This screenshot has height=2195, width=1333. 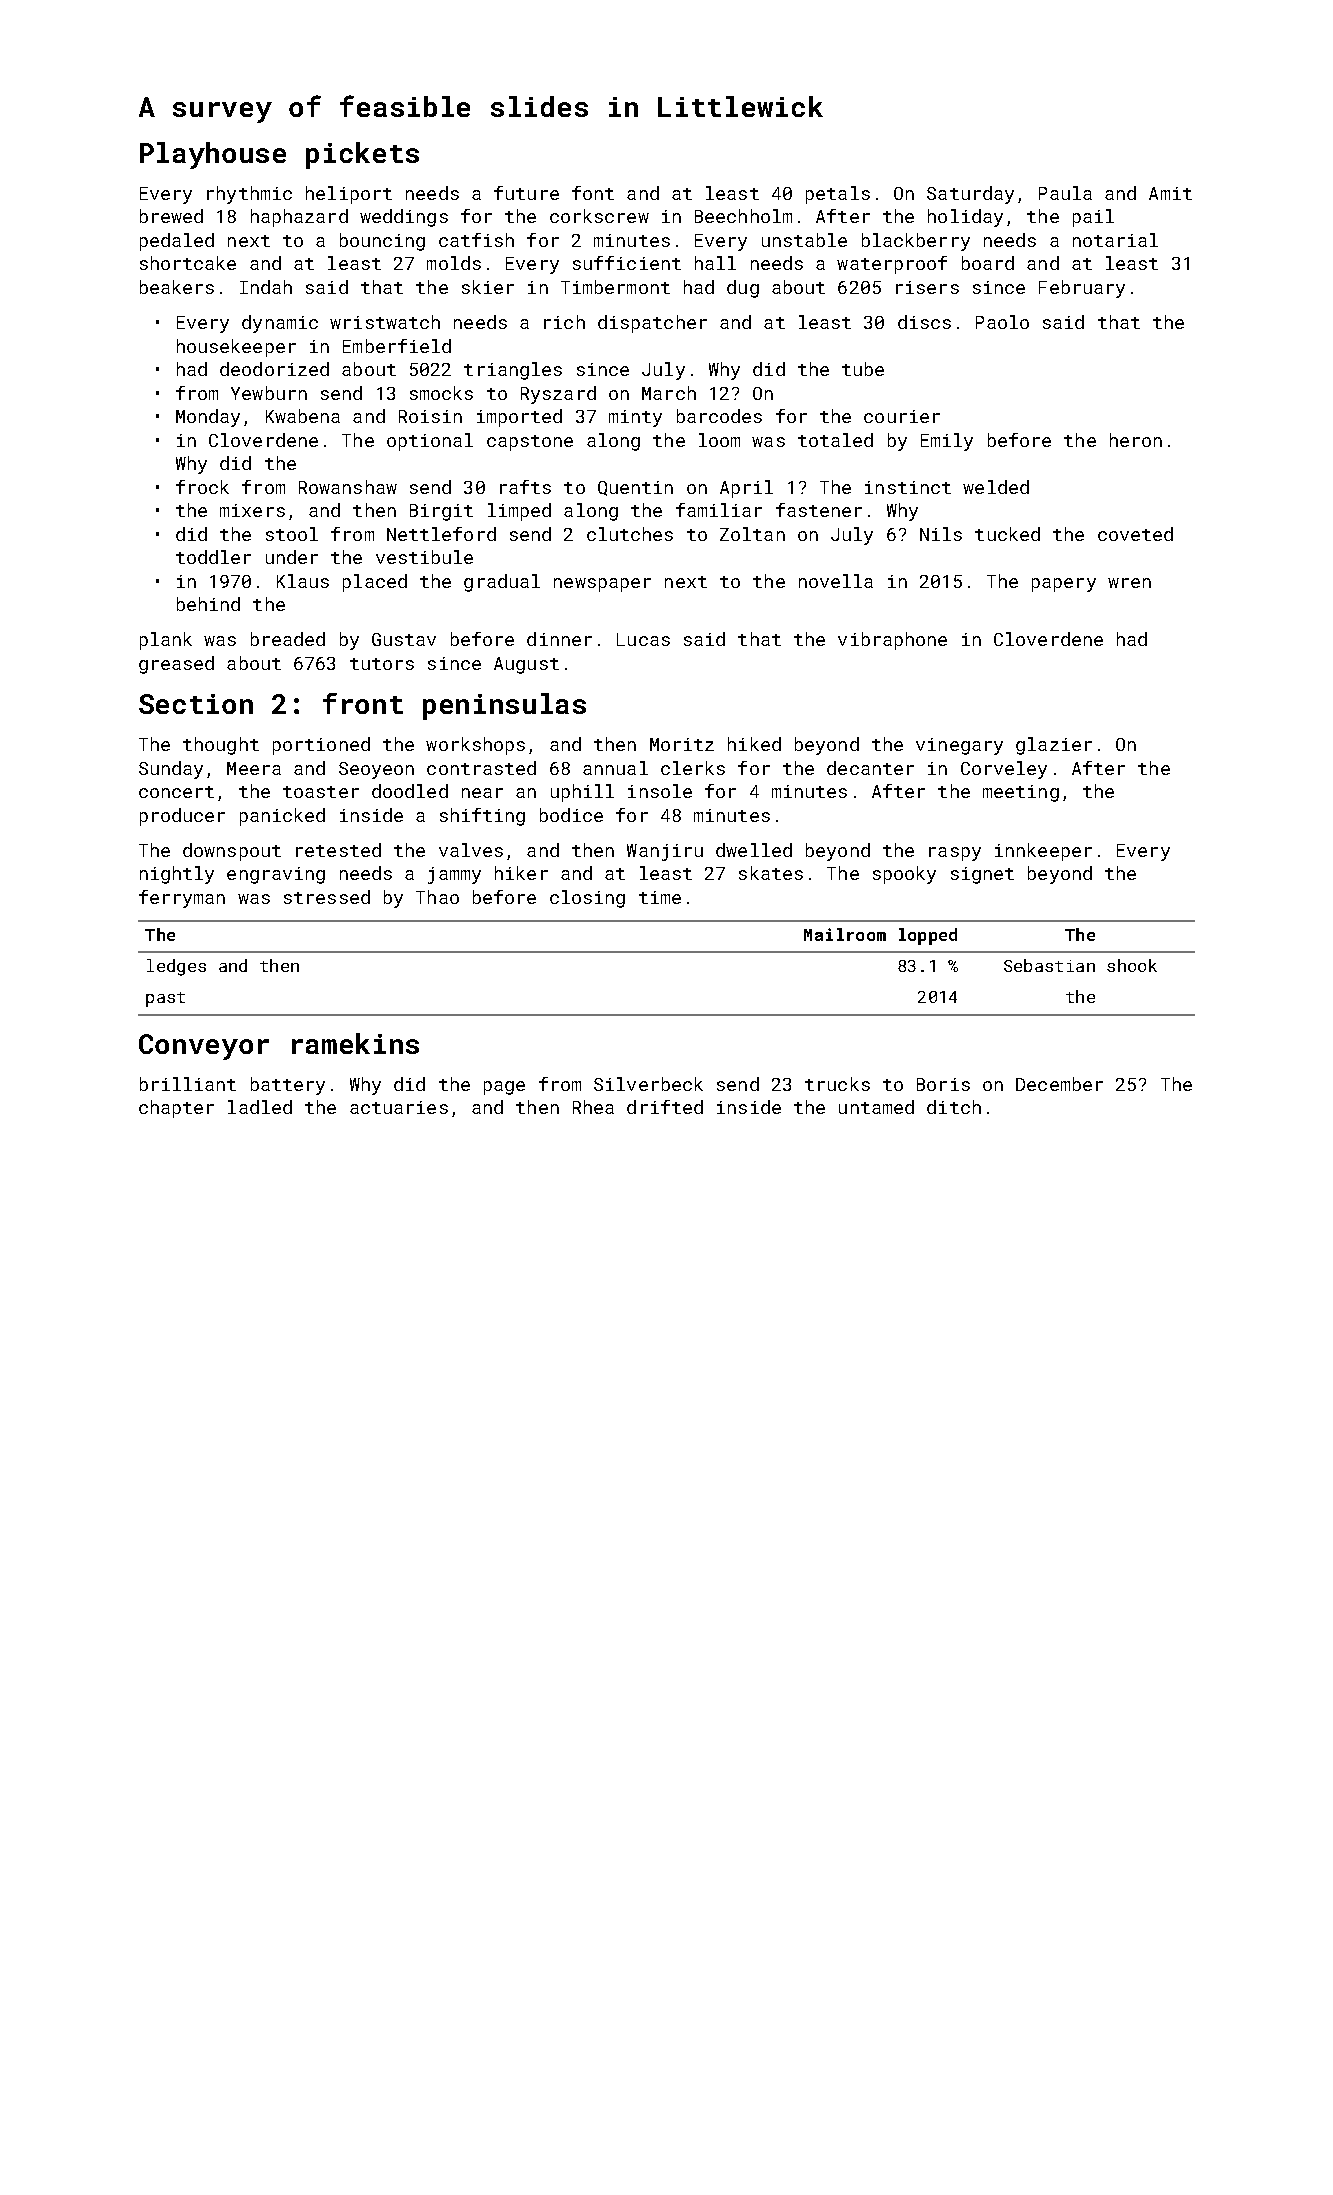 I want to click on Amit, so click(x=1170, y=193).
